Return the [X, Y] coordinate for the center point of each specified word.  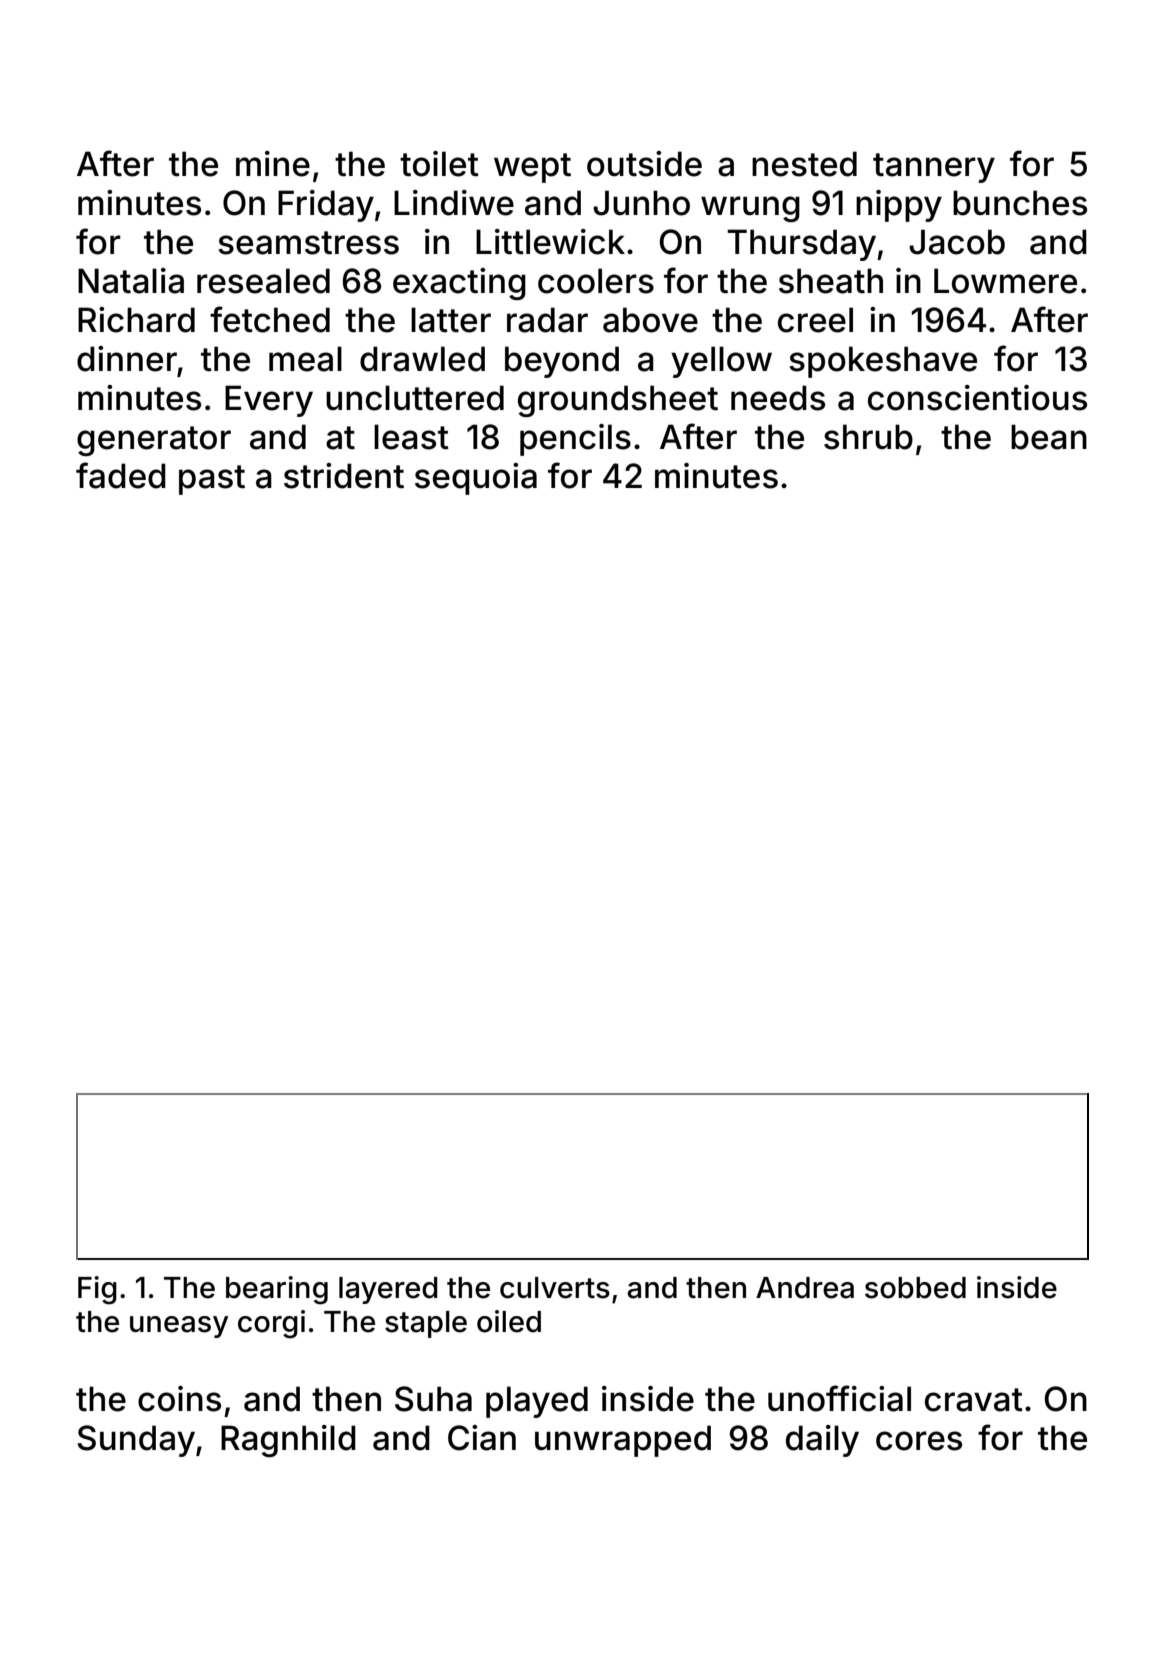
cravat [974, 1400]
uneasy [179, 1327]
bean [1049, 437]
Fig [97, 1290]
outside [644, 164]
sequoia [476, 479]
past [212, 480]
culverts [555, 1288]
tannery [934, 168]
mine [273, 164]
